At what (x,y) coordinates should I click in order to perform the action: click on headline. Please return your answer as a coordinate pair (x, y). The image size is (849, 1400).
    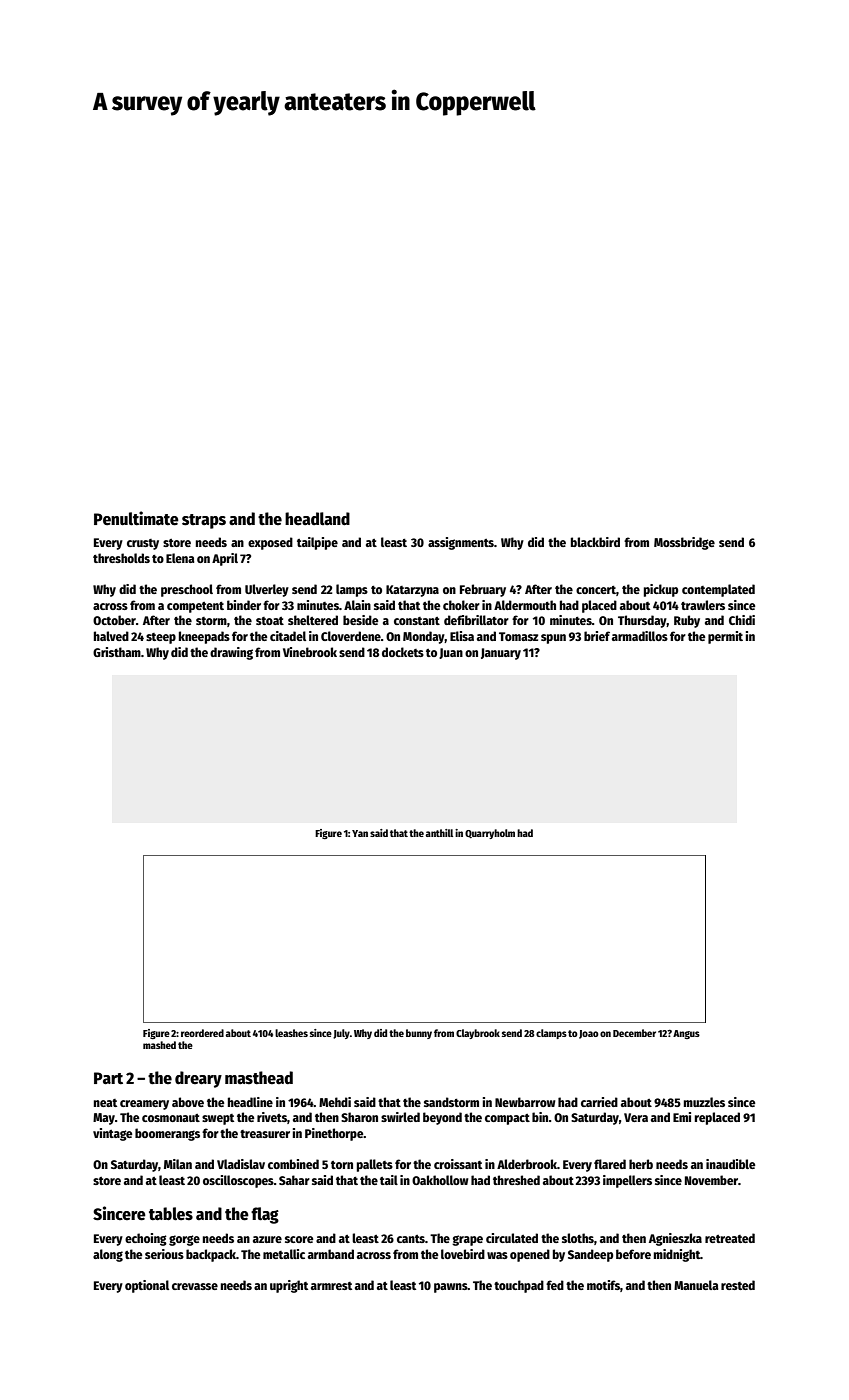
    Looking at the image, I should click on (250, 1102).
